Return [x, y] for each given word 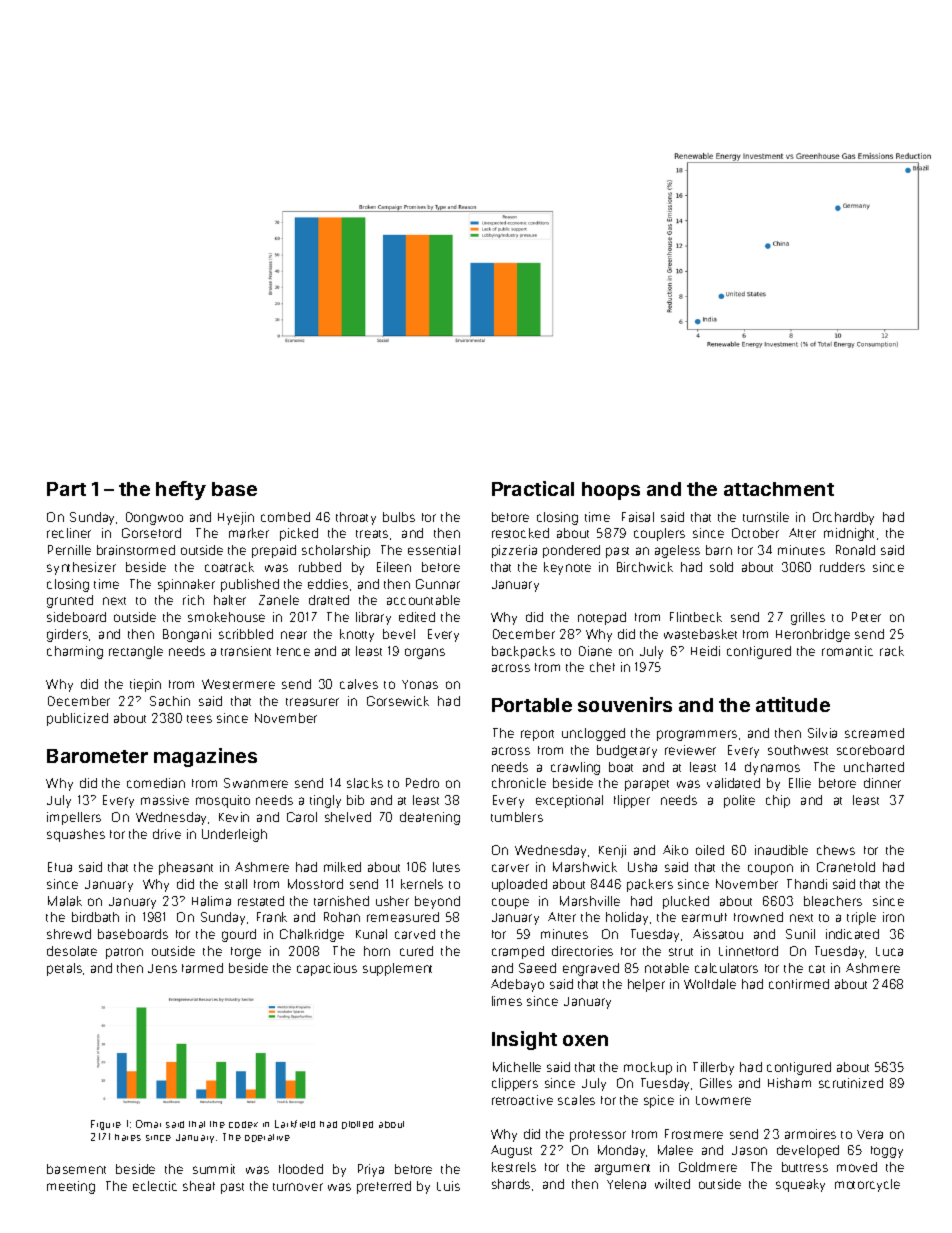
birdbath [95, 917]
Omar [148, 1124]
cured [416, 951]
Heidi [705, 651]
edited [417, 617]
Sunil [800, 934]
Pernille [69, 550]
